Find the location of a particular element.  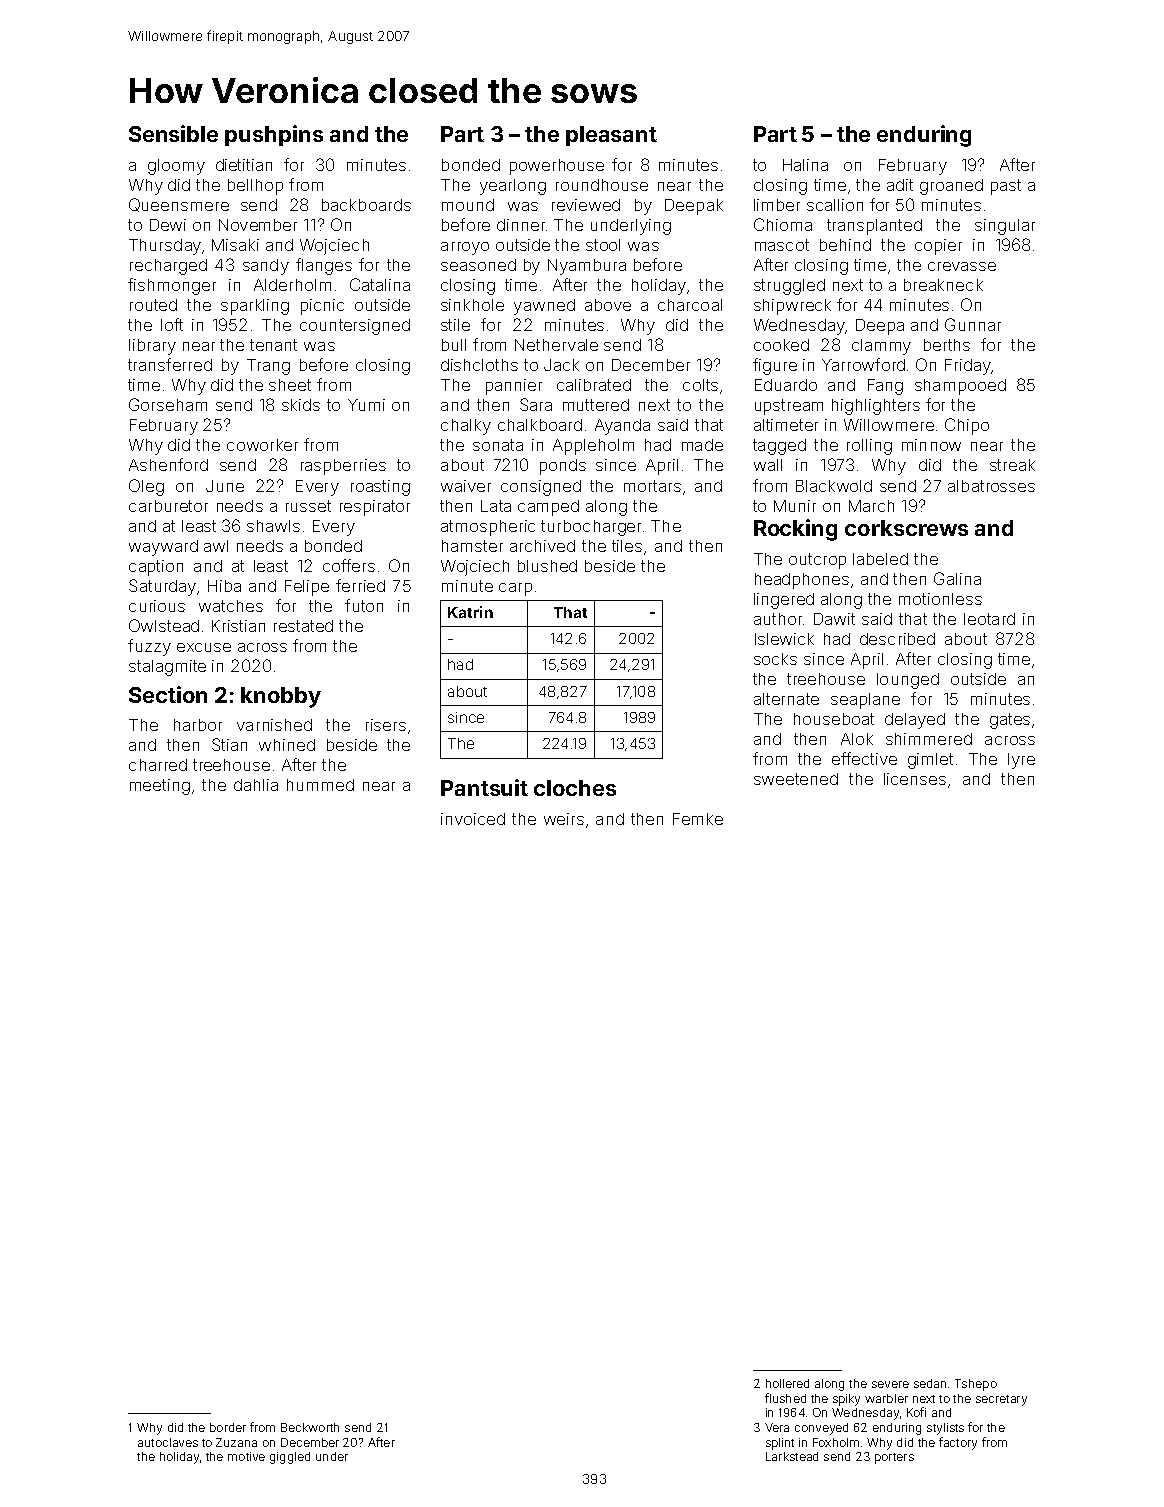

powerhouse is located at coordinates (557, 167).
